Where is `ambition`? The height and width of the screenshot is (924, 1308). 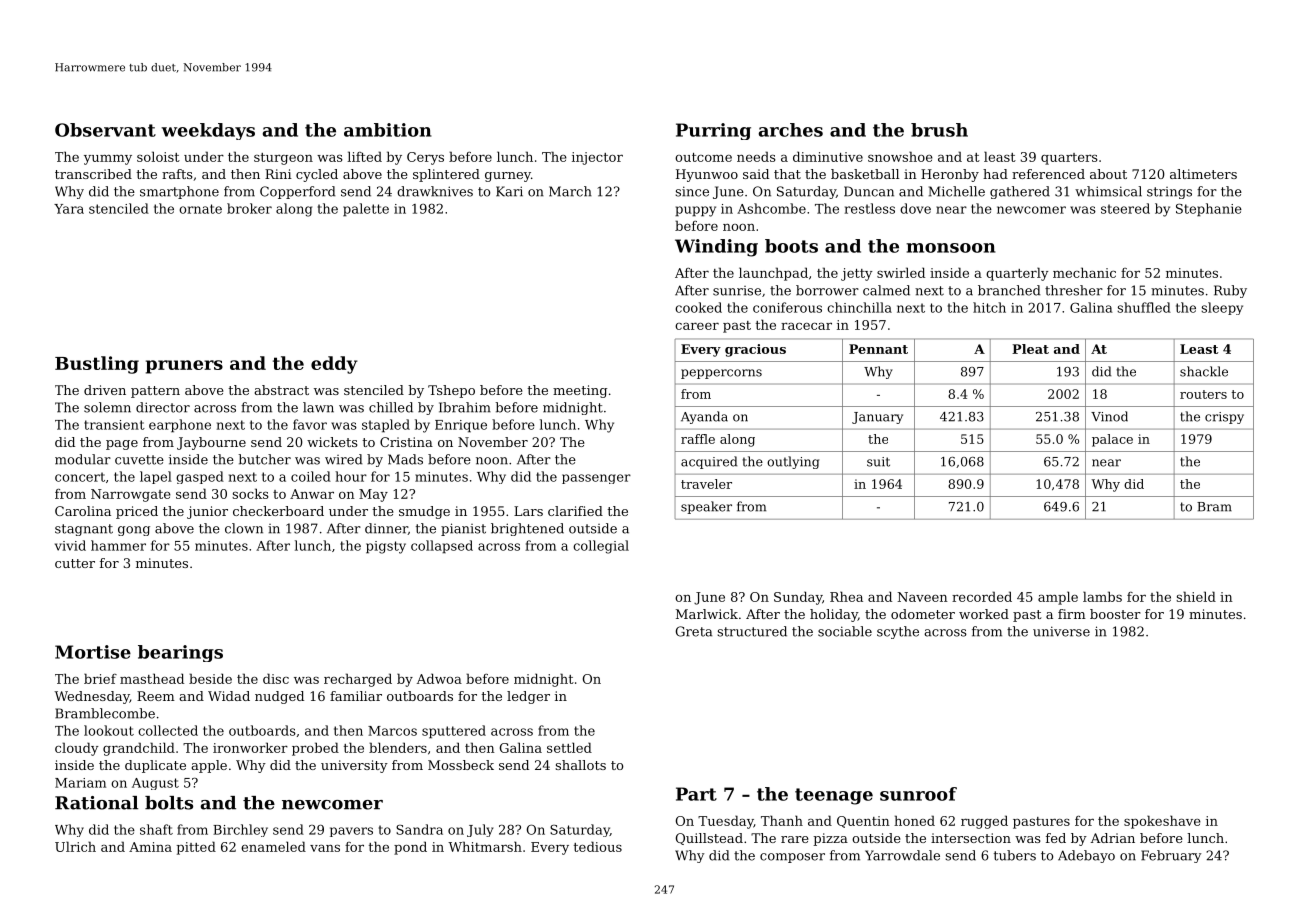
ambition is located at coordinates (388, 130).
